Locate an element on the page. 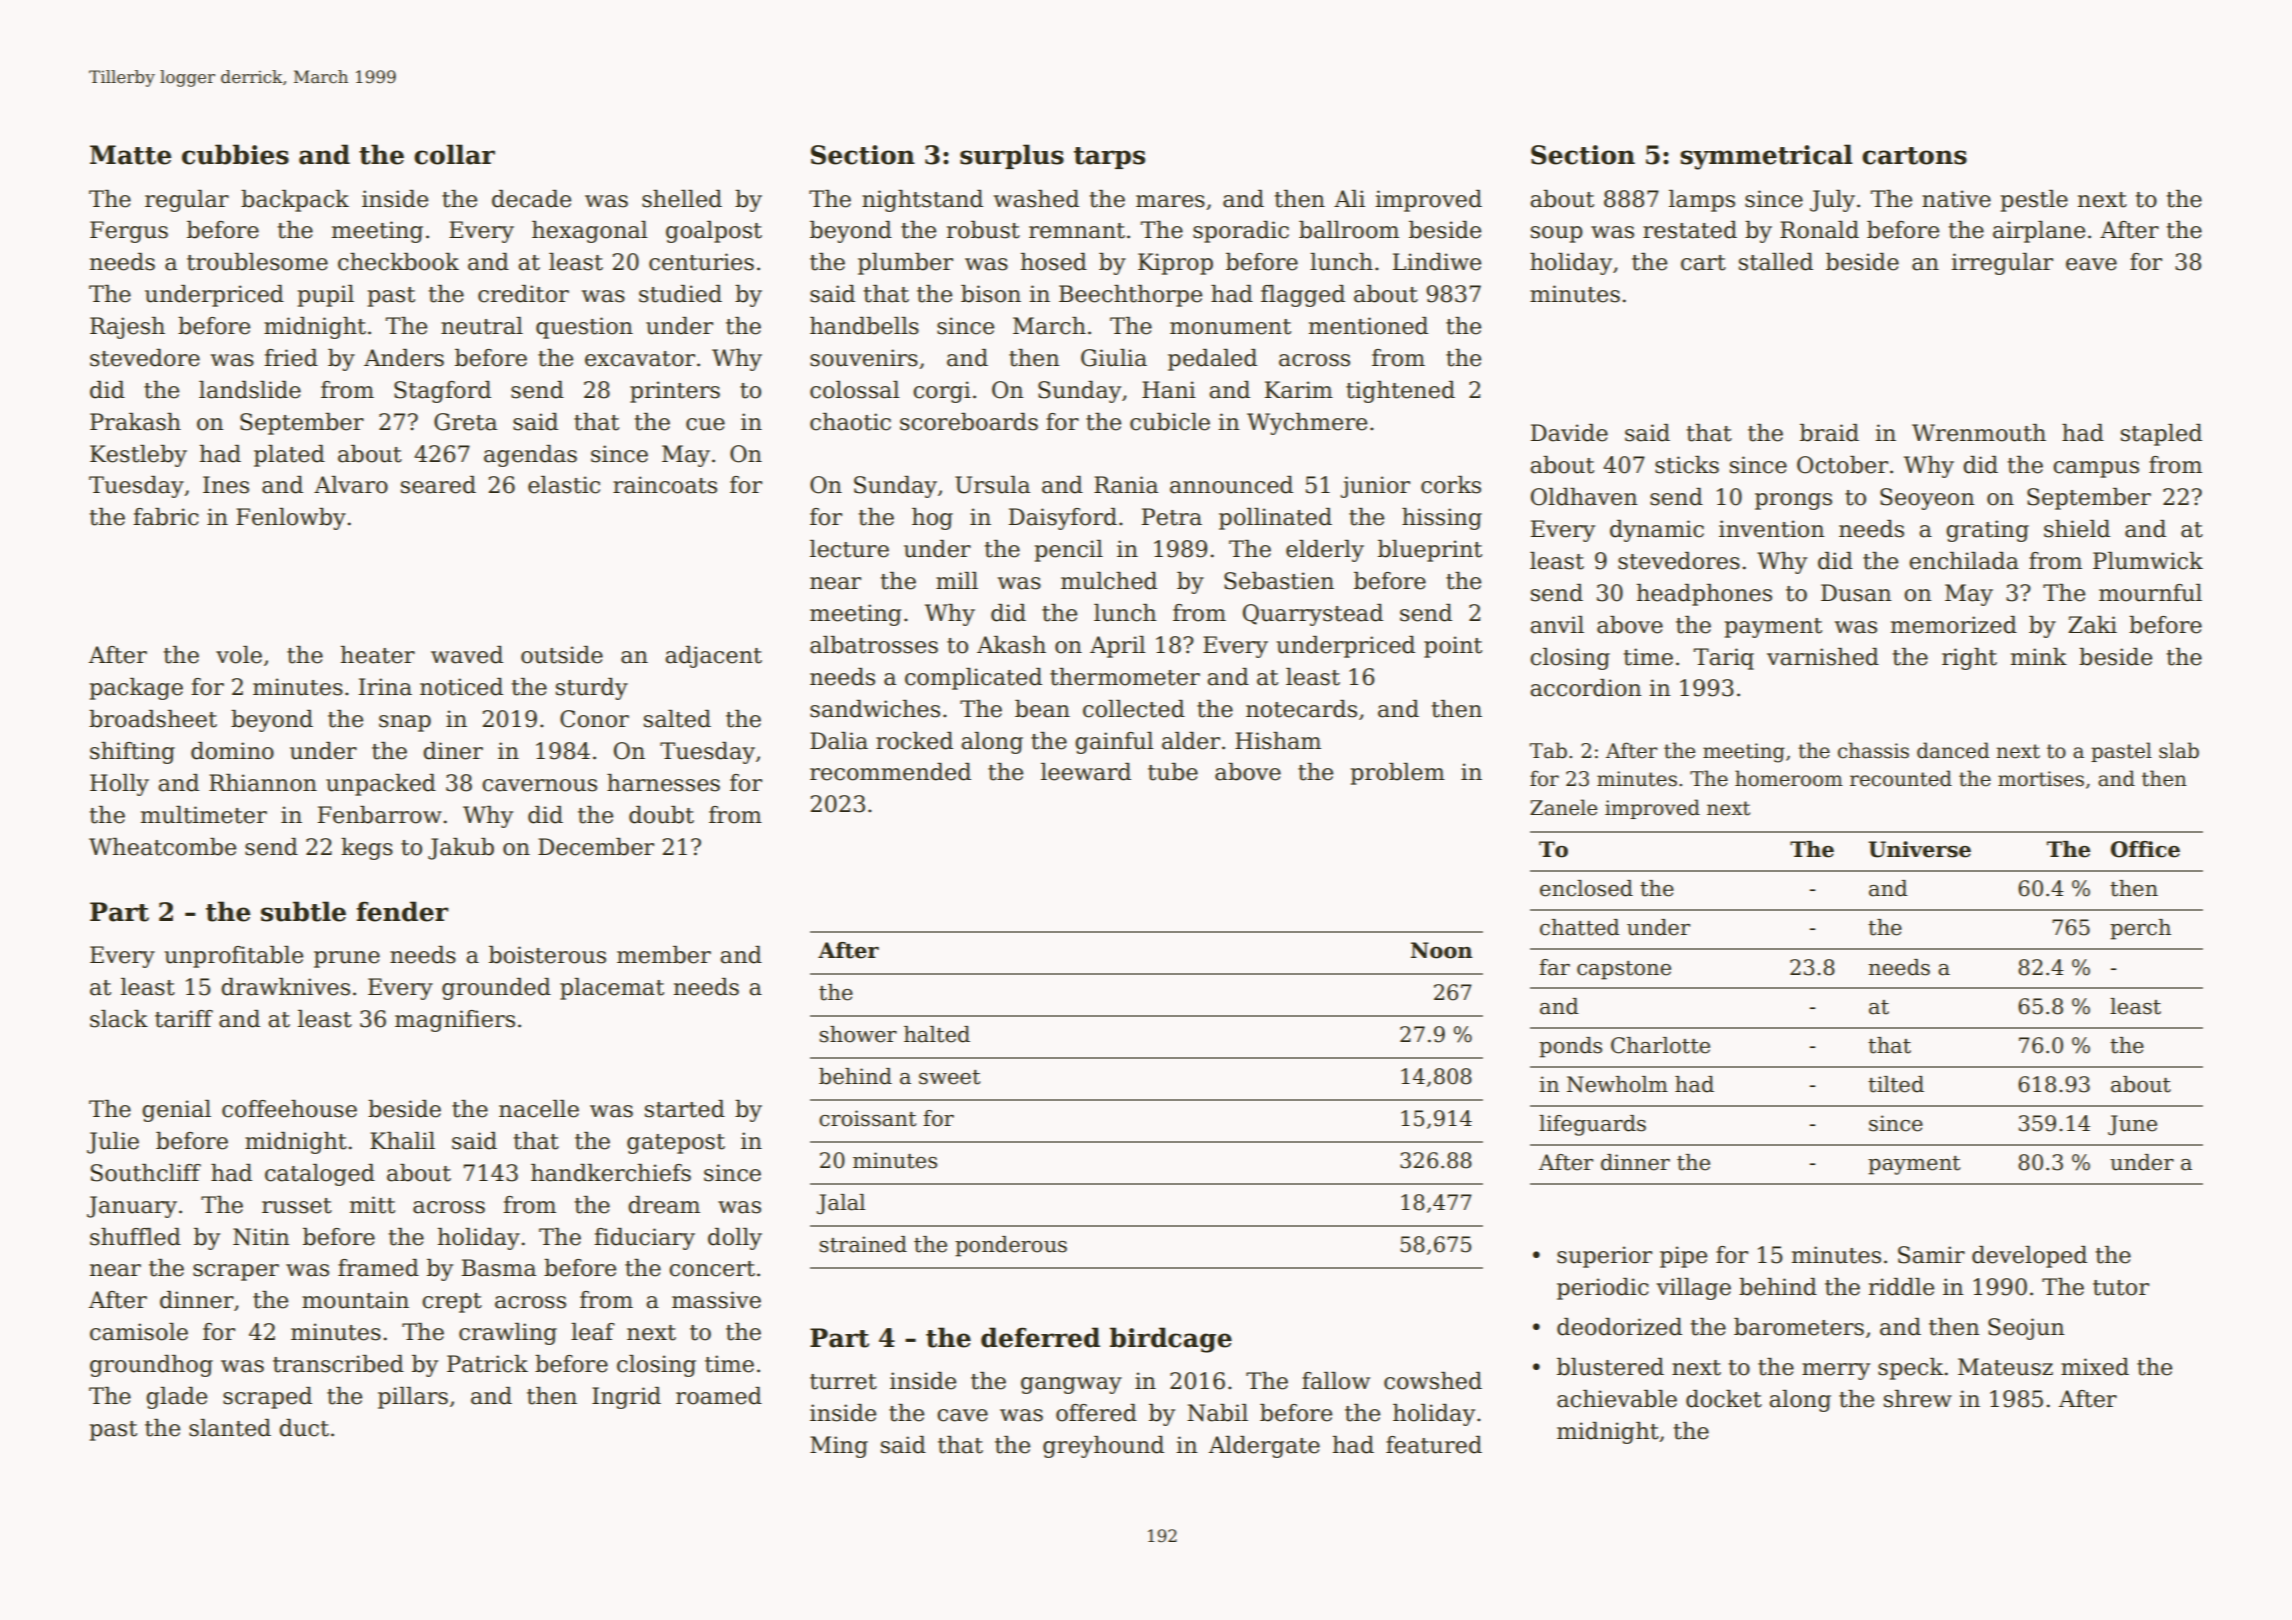  started is located at coordinates (685, 1109).
